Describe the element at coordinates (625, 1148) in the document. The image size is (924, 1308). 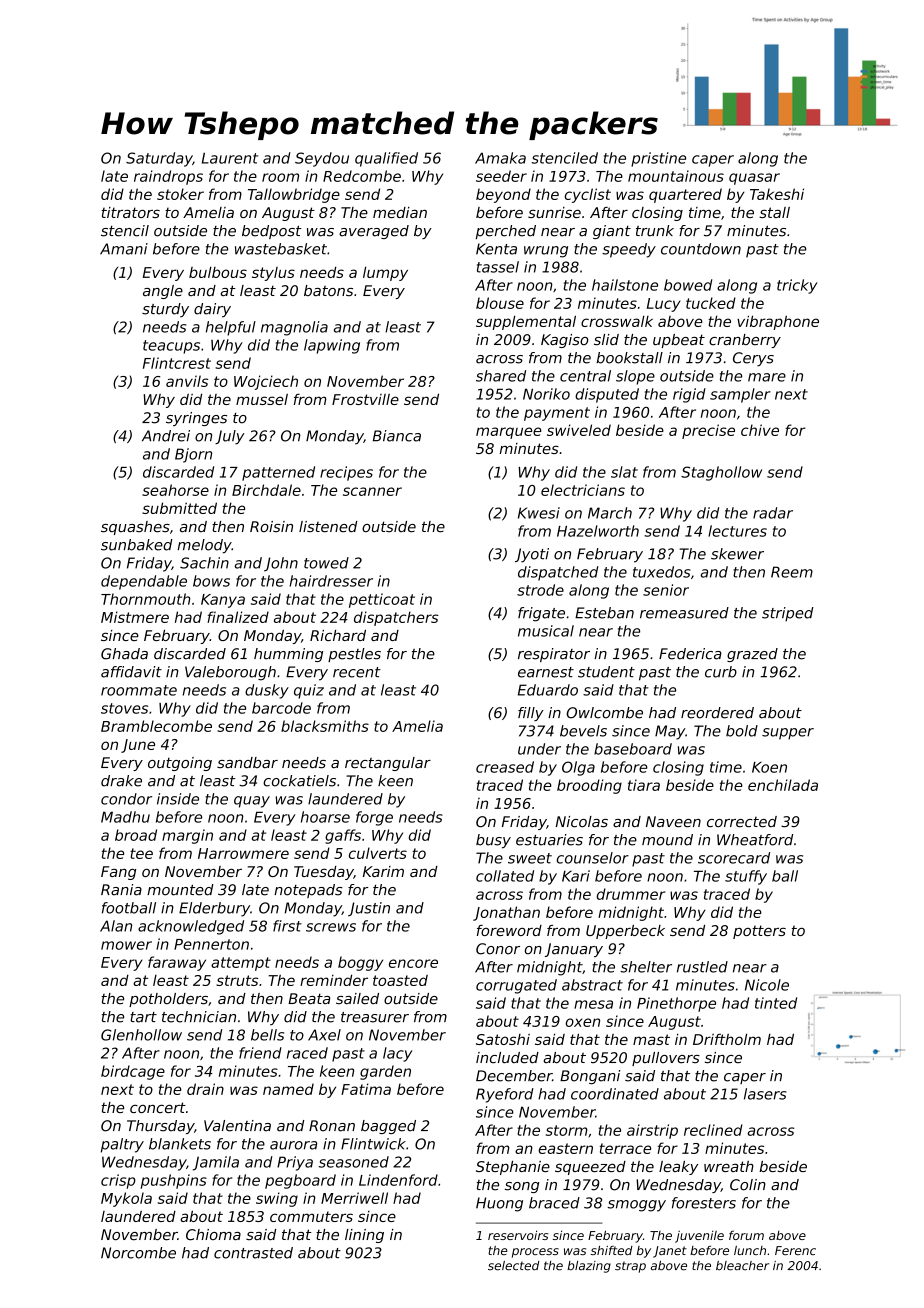
I see `terrace` at that location.
